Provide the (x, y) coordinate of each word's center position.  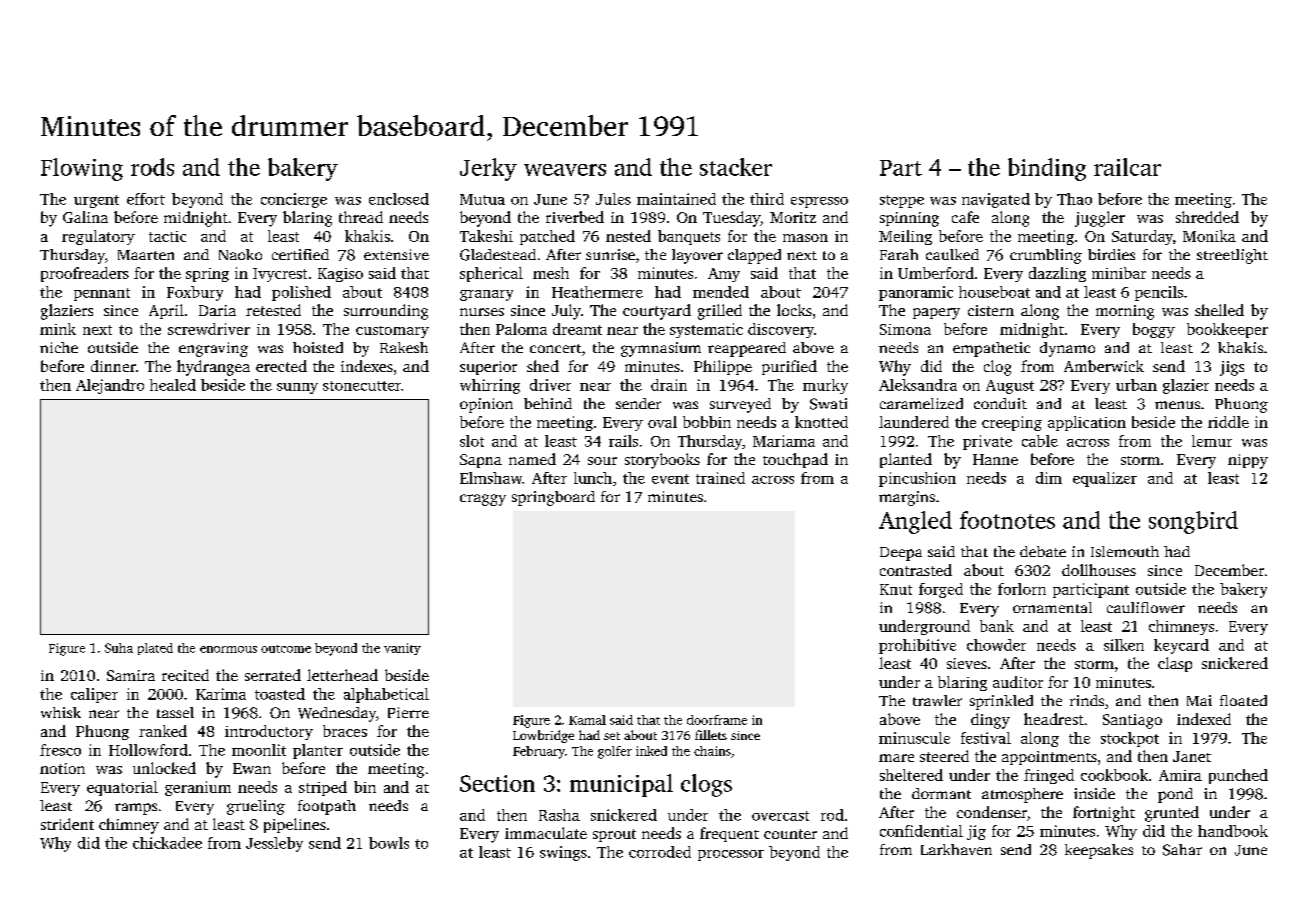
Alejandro (110, 386)
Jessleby (274, 844)
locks (794, 310)
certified (300, 254)
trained (720, 478)
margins (907, 498)
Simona (905, 329)
